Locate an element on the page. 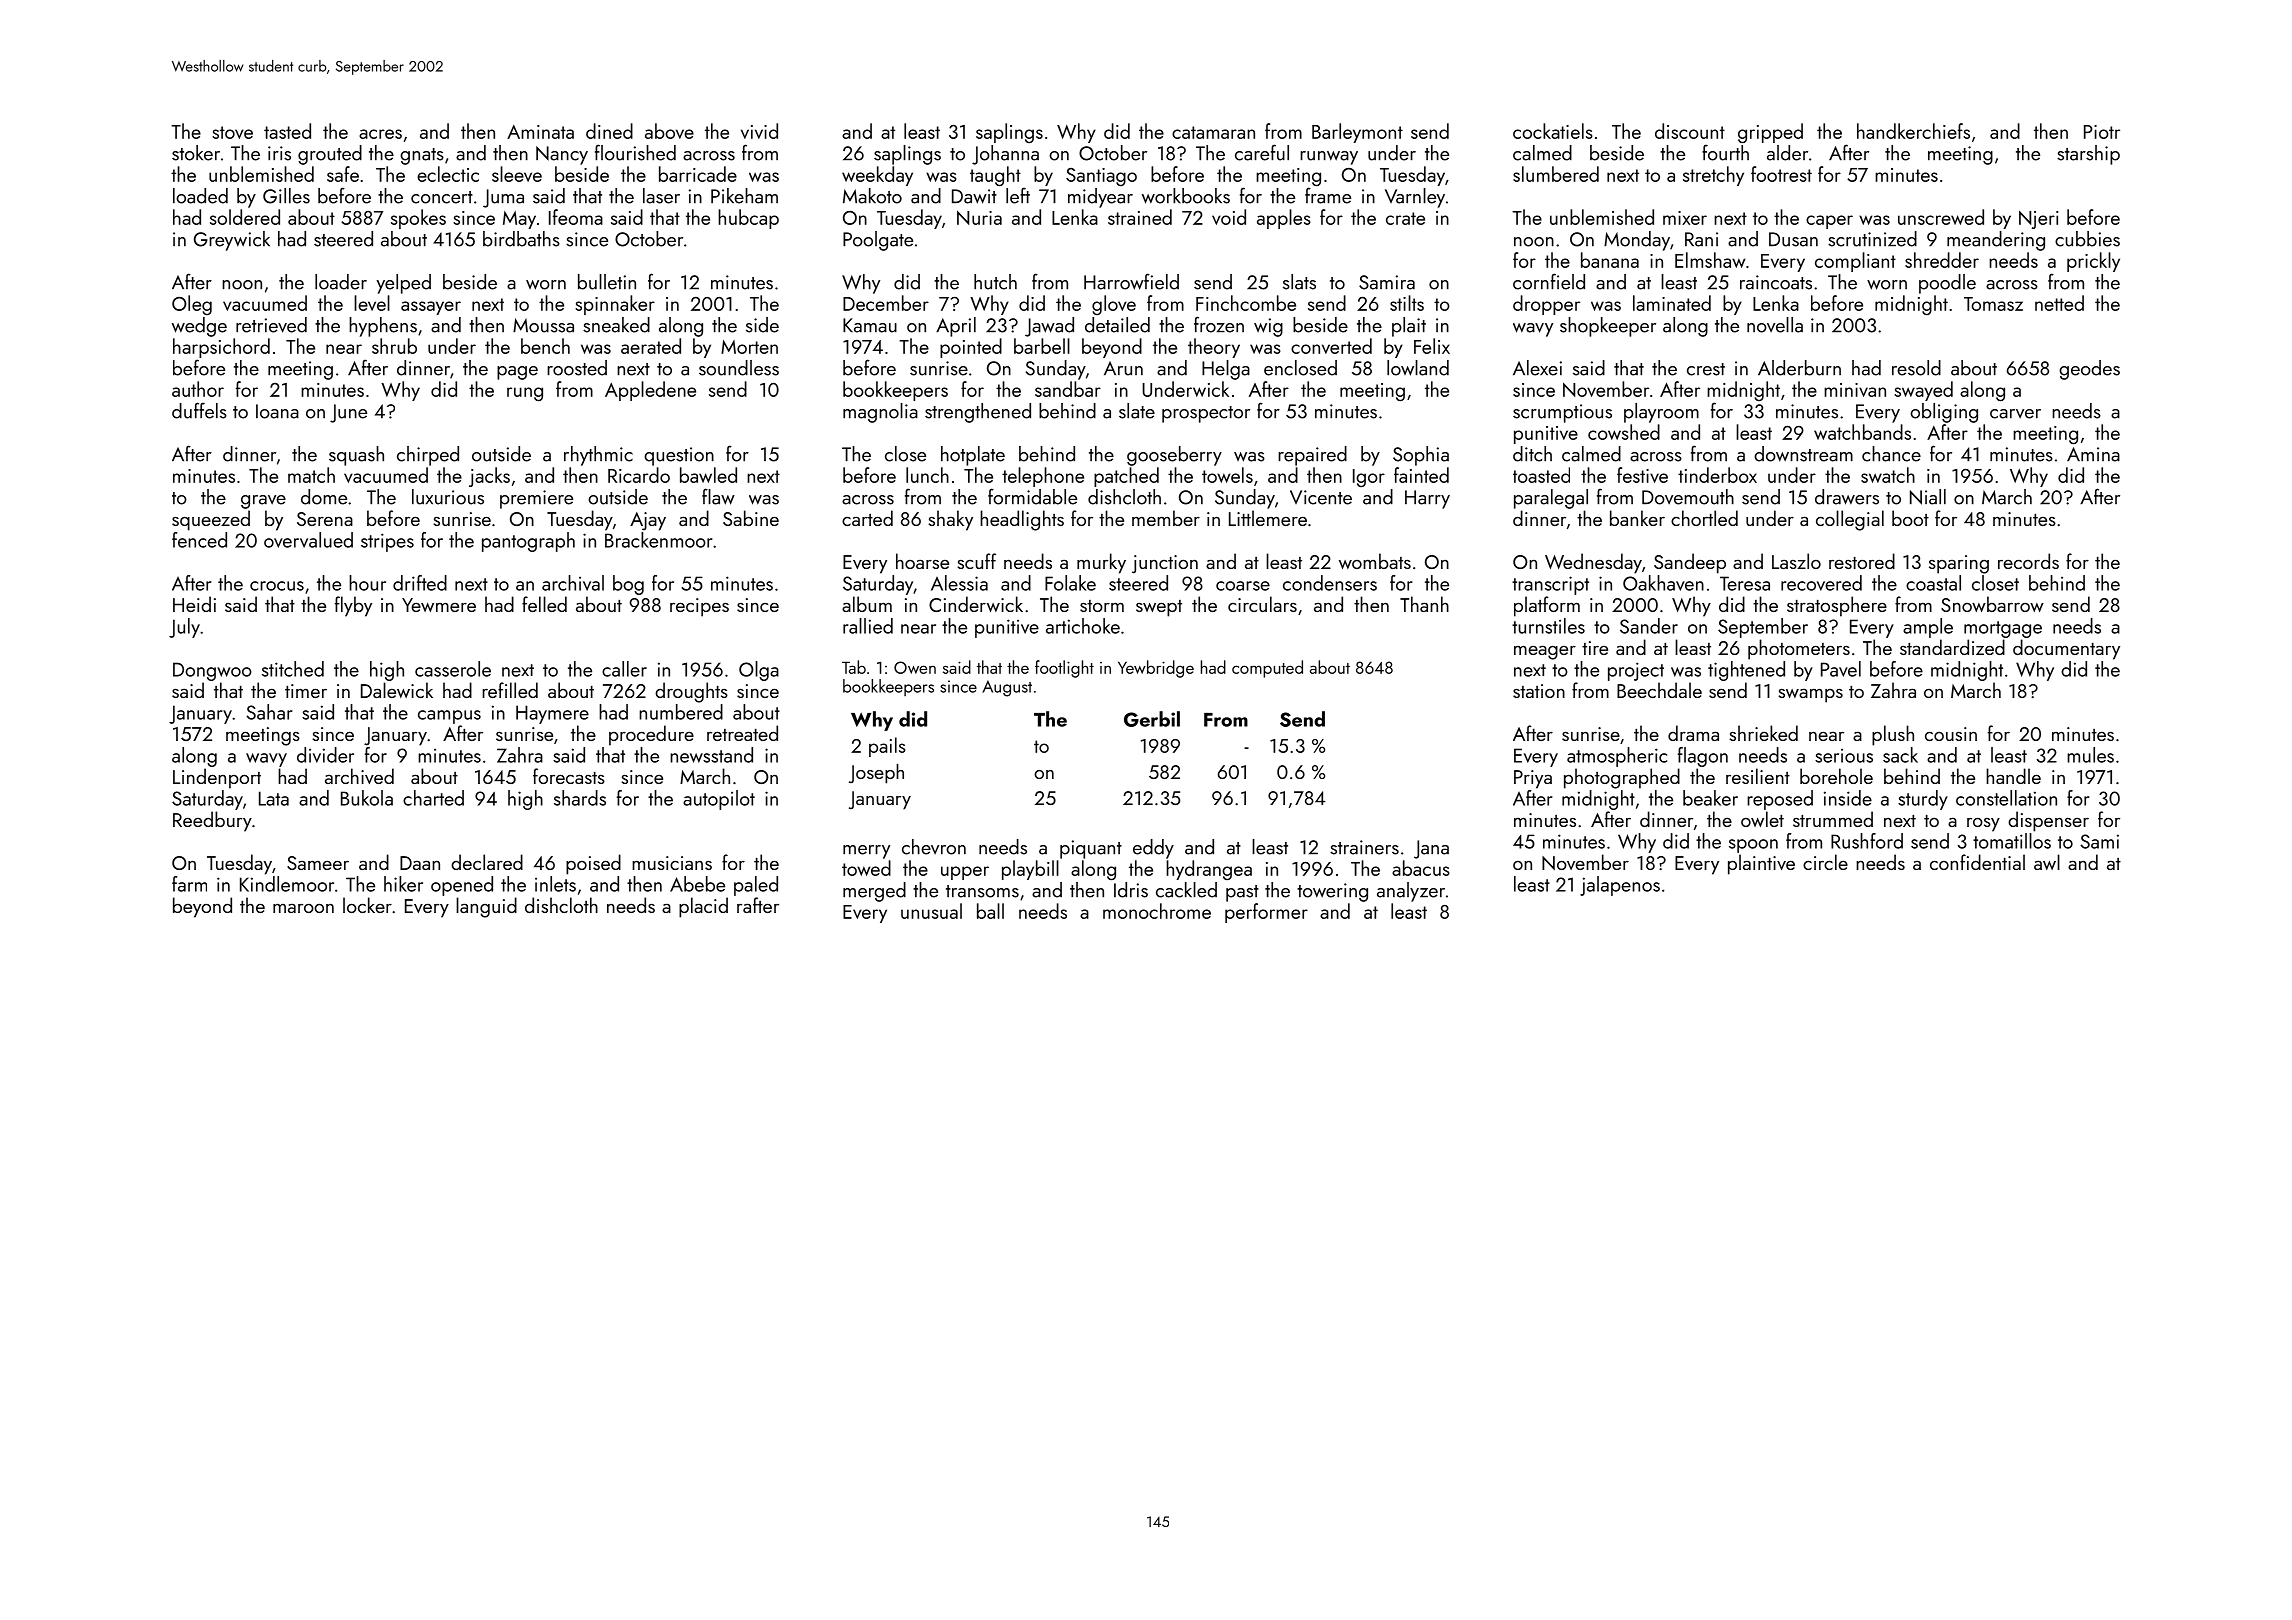  overvalued is located at coordinates (308, 540).
